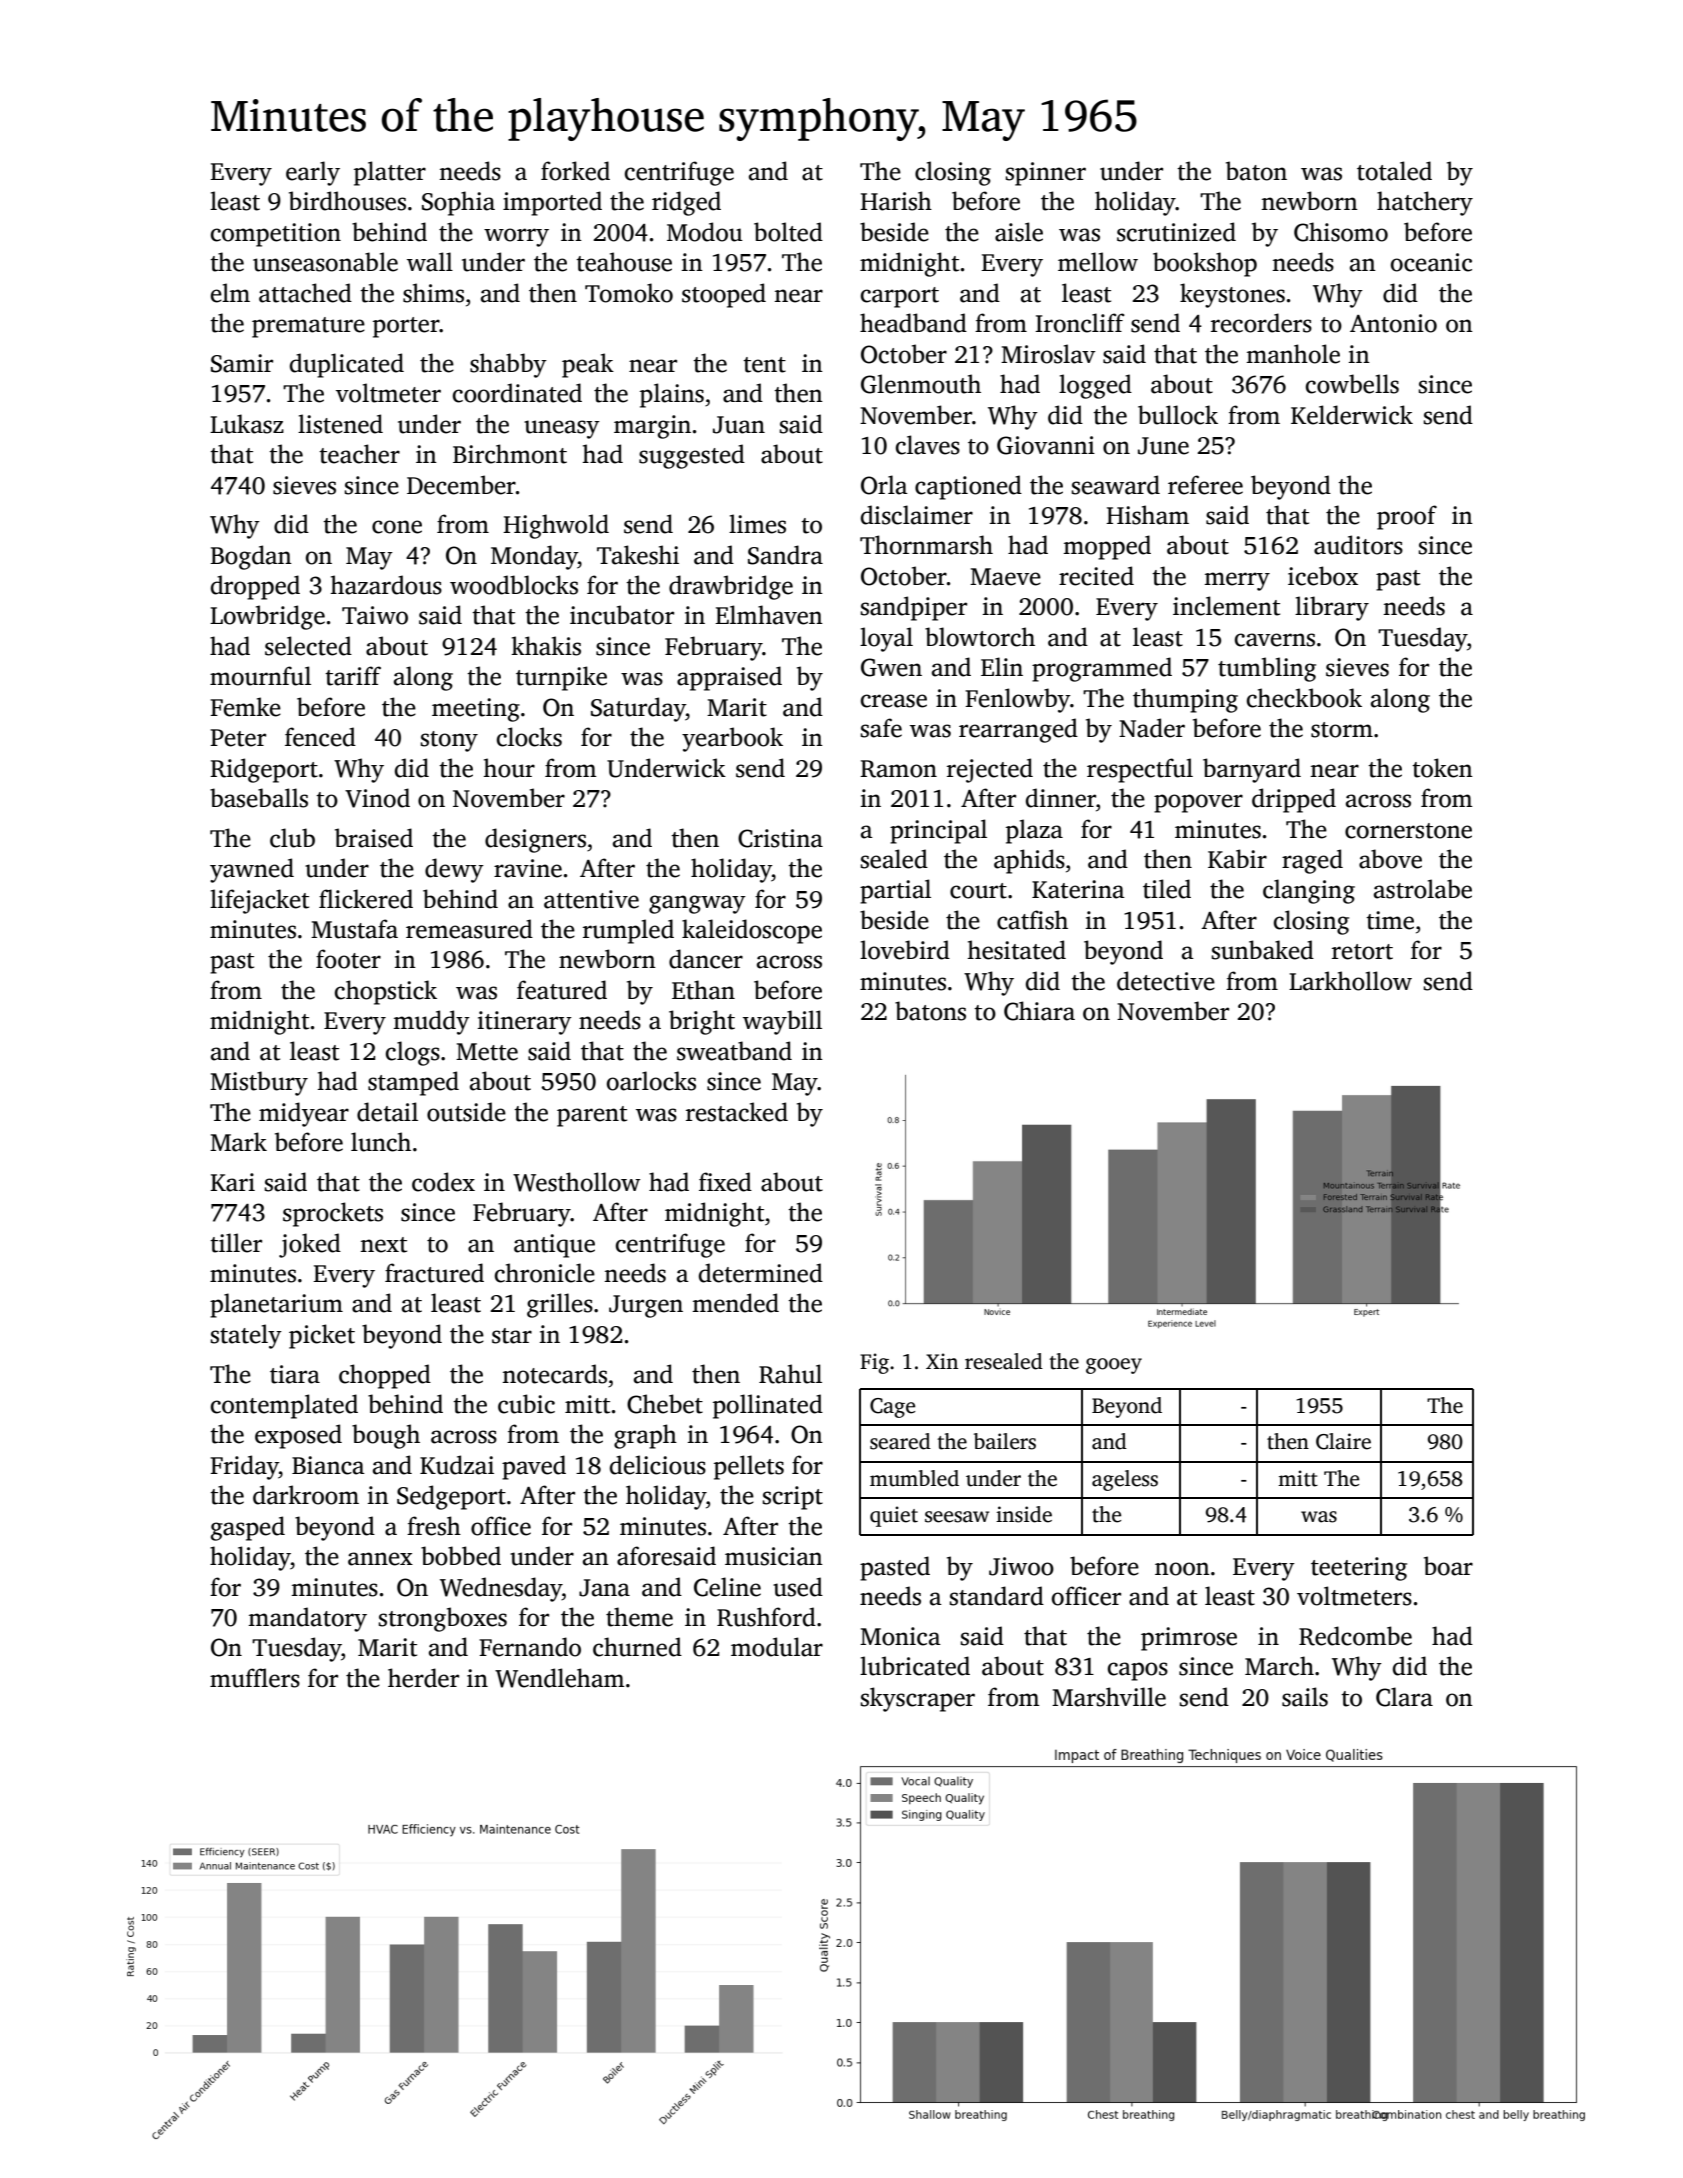 This screenshot has height=2178, width=1683. Describe the element at coordinates (238, 738) in the screenshot. I see `Peter` at that location.
